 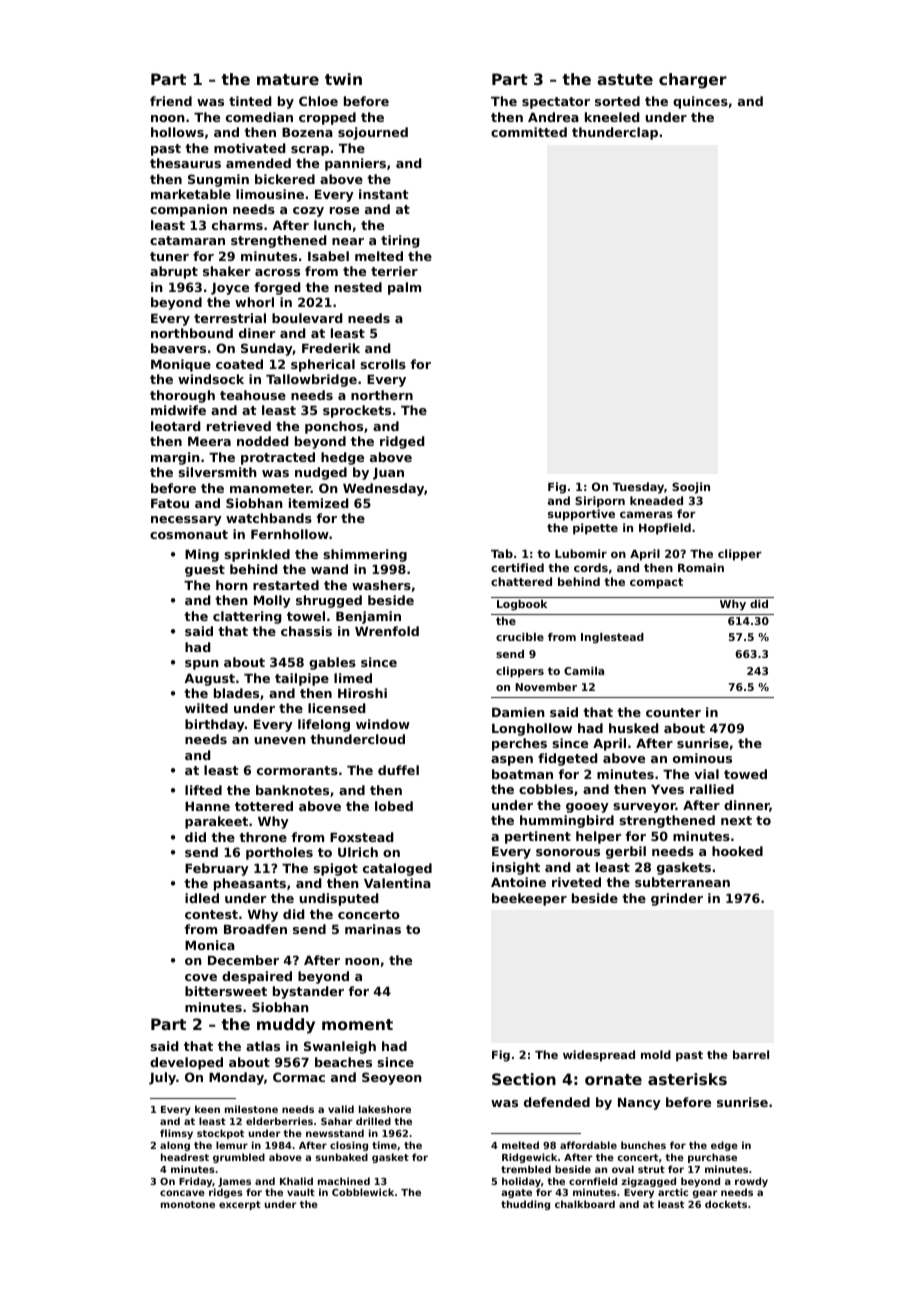 I want to click on mature, so click(x=288, y=79).
